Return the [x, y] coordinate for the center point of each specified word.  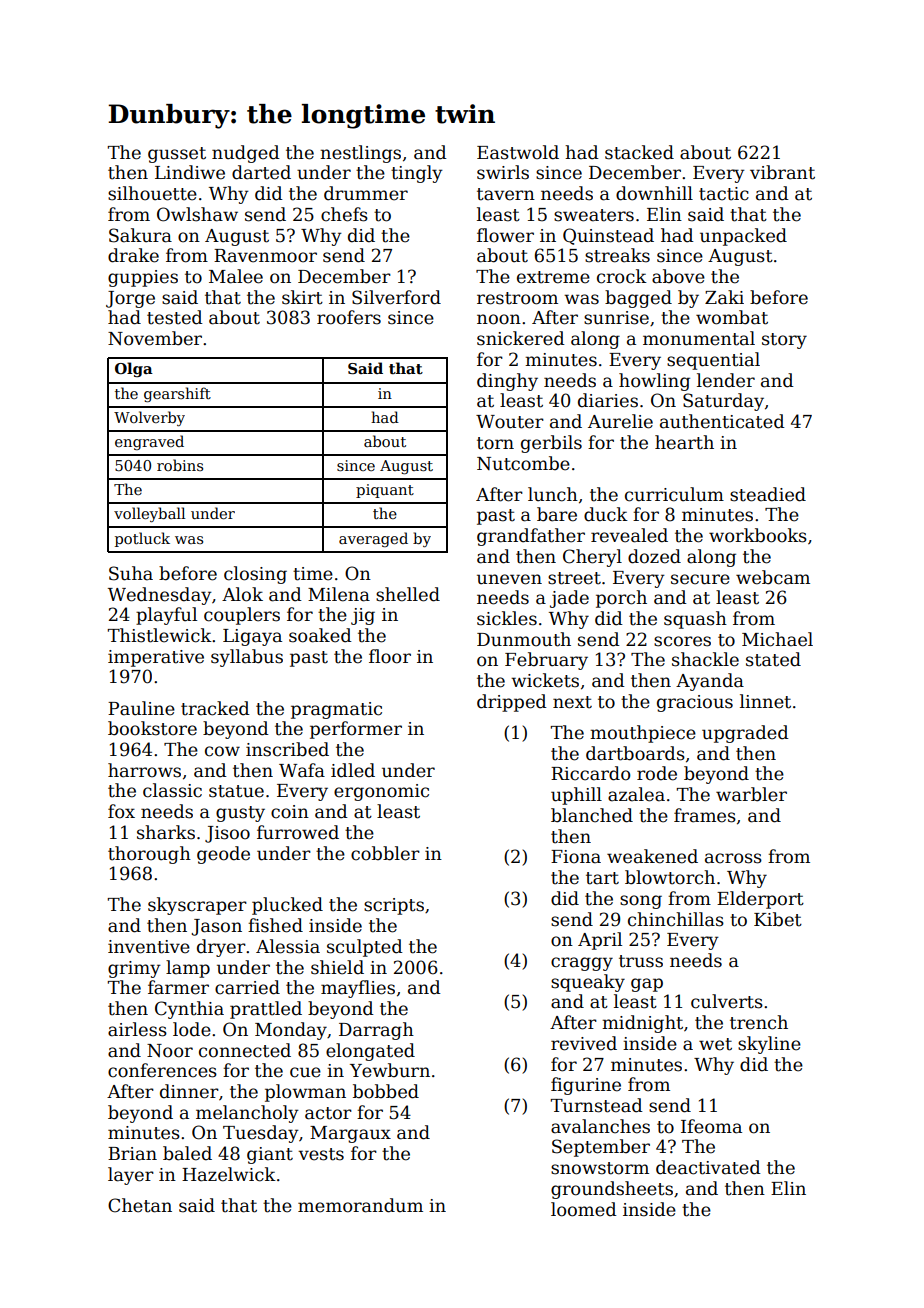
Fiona [576, 857]
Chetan [140, 1205]
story [784, 341]
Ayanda [710, 682]
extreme [553, 277]
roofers [349, 317]
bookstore [152, 728]
